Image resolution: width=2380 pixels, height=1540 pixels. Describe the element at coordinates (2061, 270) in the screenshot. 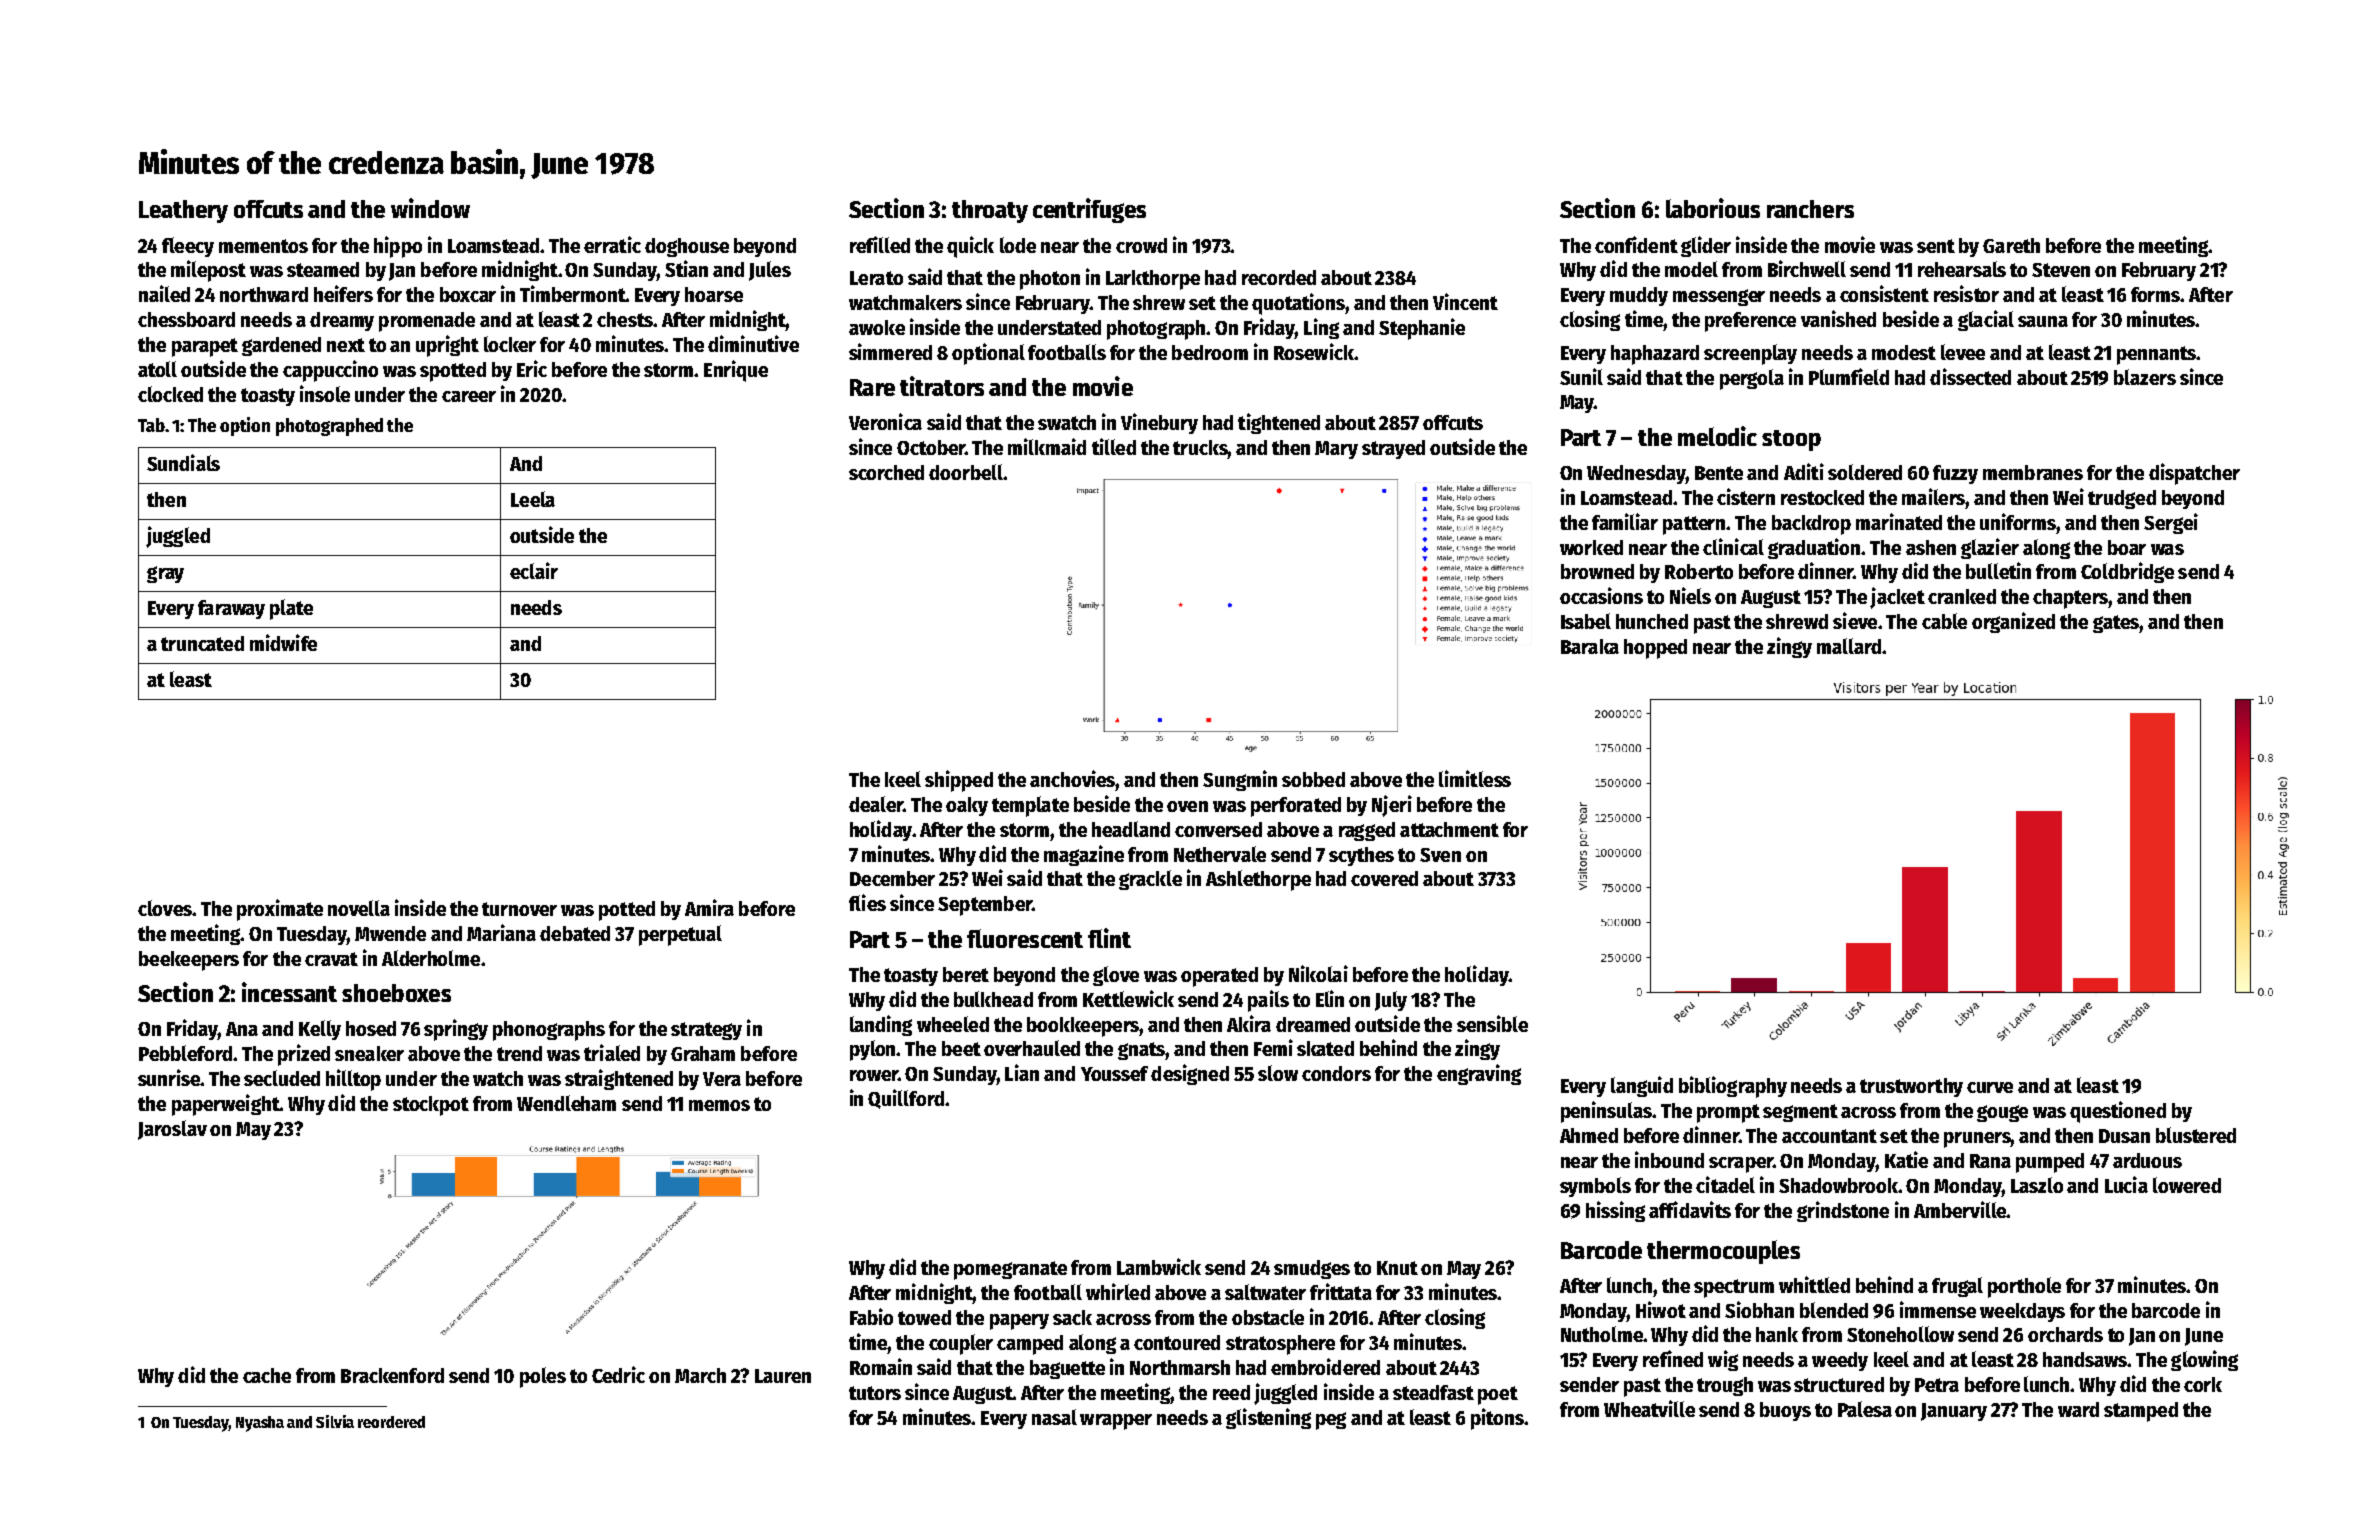

I see `Steven` at that location.
